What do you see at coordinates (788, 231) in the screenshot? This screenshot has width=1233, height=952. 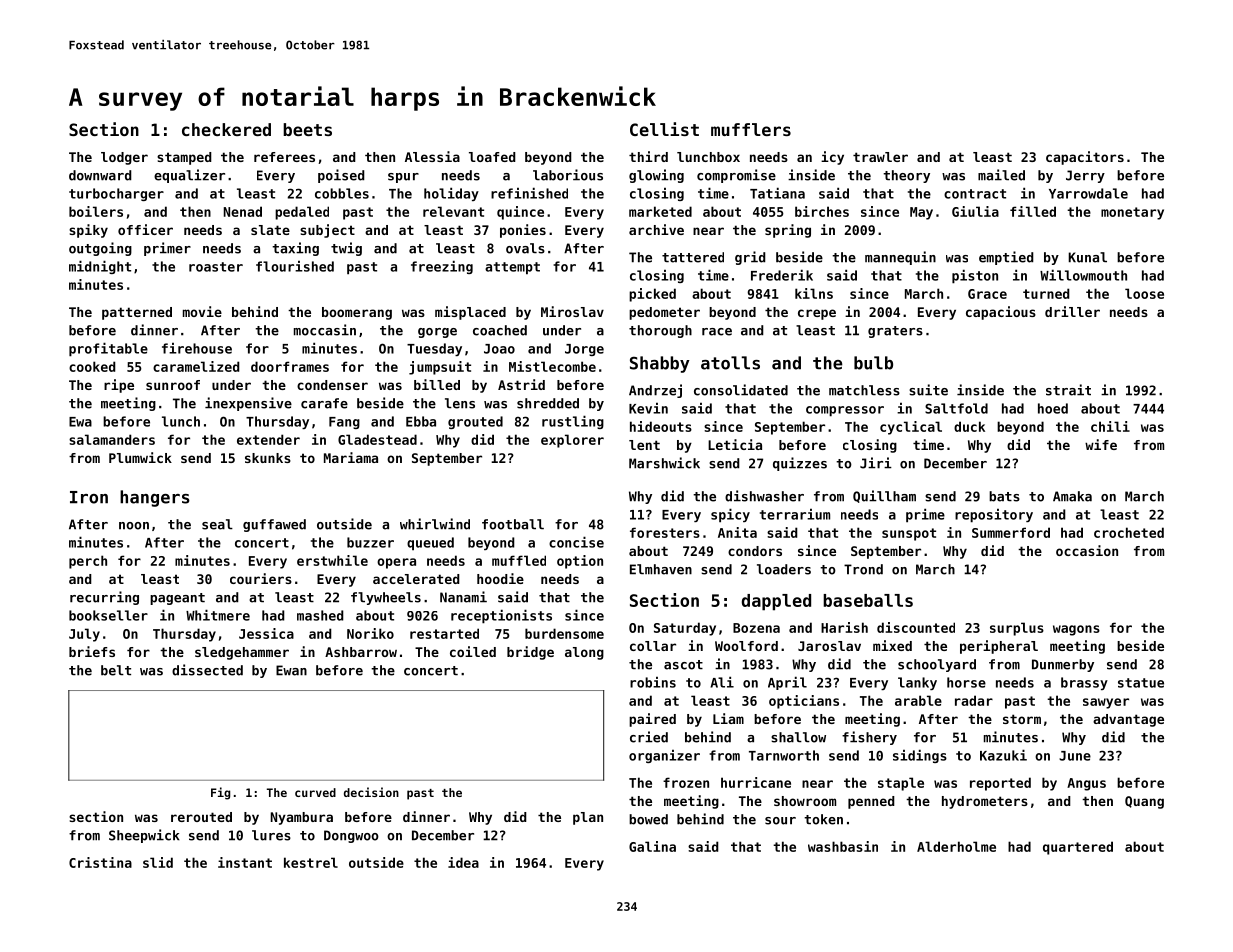 I see `spring` at bounding box center [788, 231].
